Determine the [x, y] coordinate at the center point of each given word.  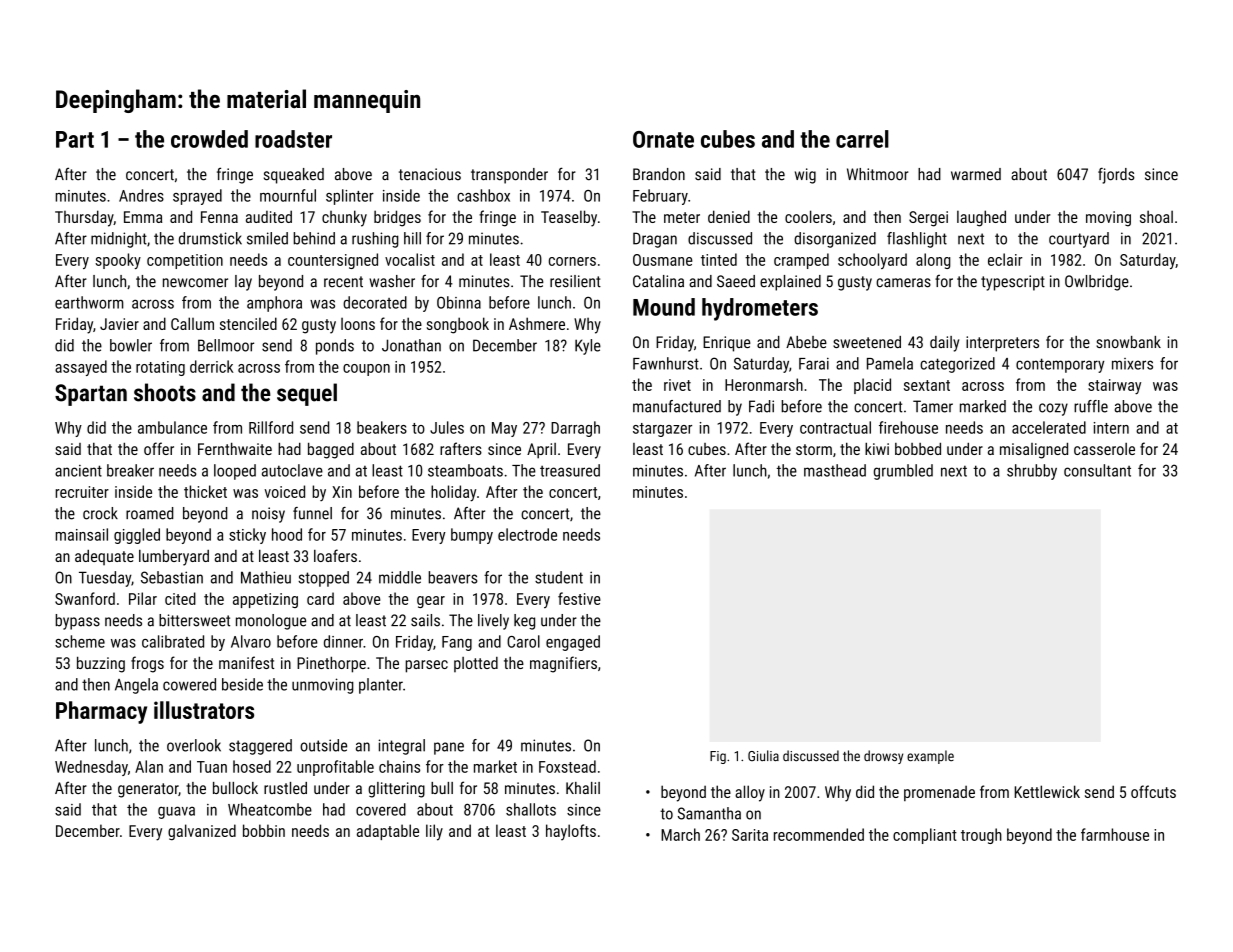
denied [729, 216]
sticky [247, 536]
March [680, 834]
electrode [527, 534]
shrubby [1032, 472]
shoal [1156, 216]
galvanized [202, 832]
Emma [143, 217]
